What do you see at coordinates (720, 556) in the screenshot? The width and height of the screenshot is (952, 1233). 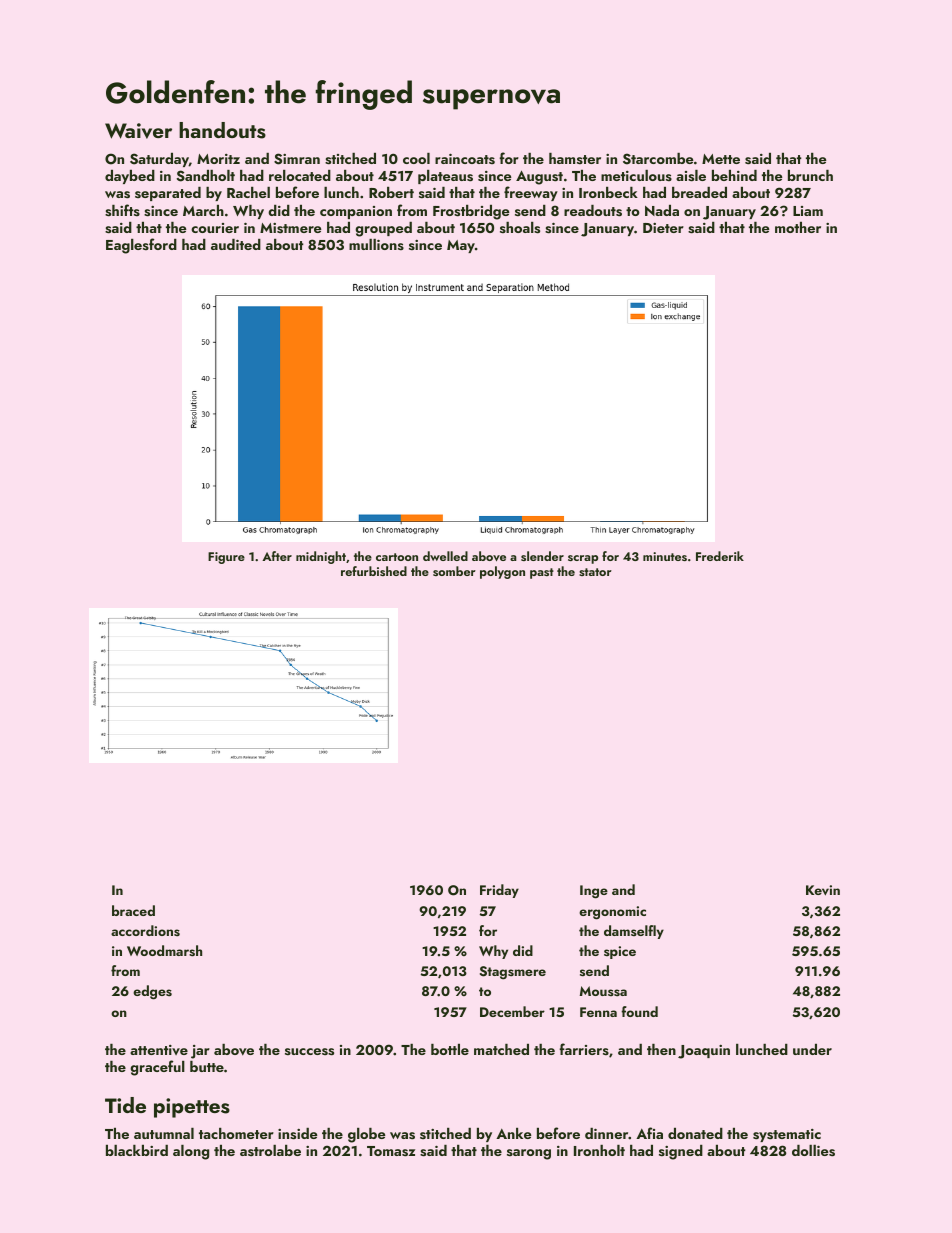 I see `Frederik` at bounding box center [720, 556].
